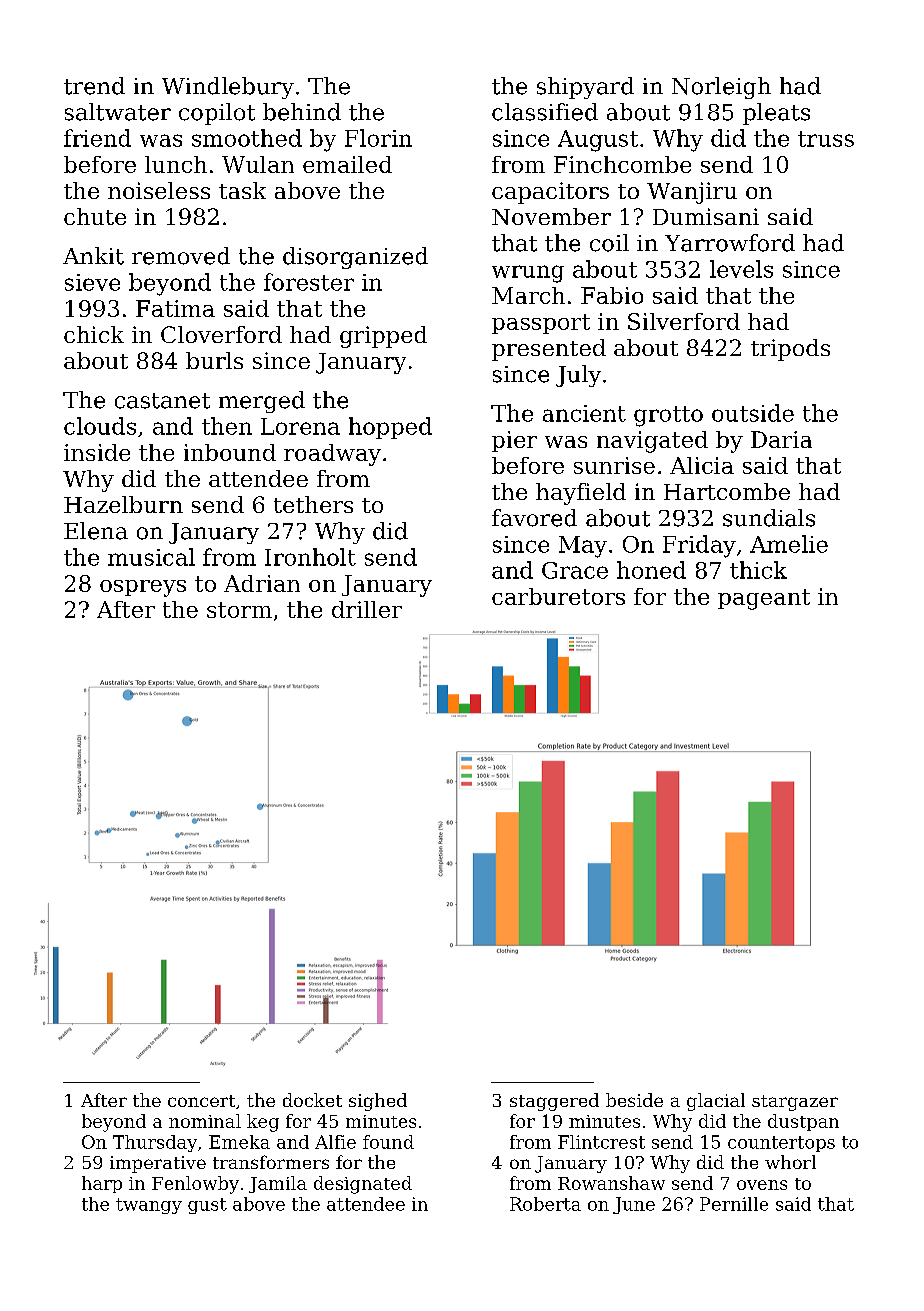  Describe the element at coordinates (262, 583) in the screenshot. I see `Adrian` at that location.
